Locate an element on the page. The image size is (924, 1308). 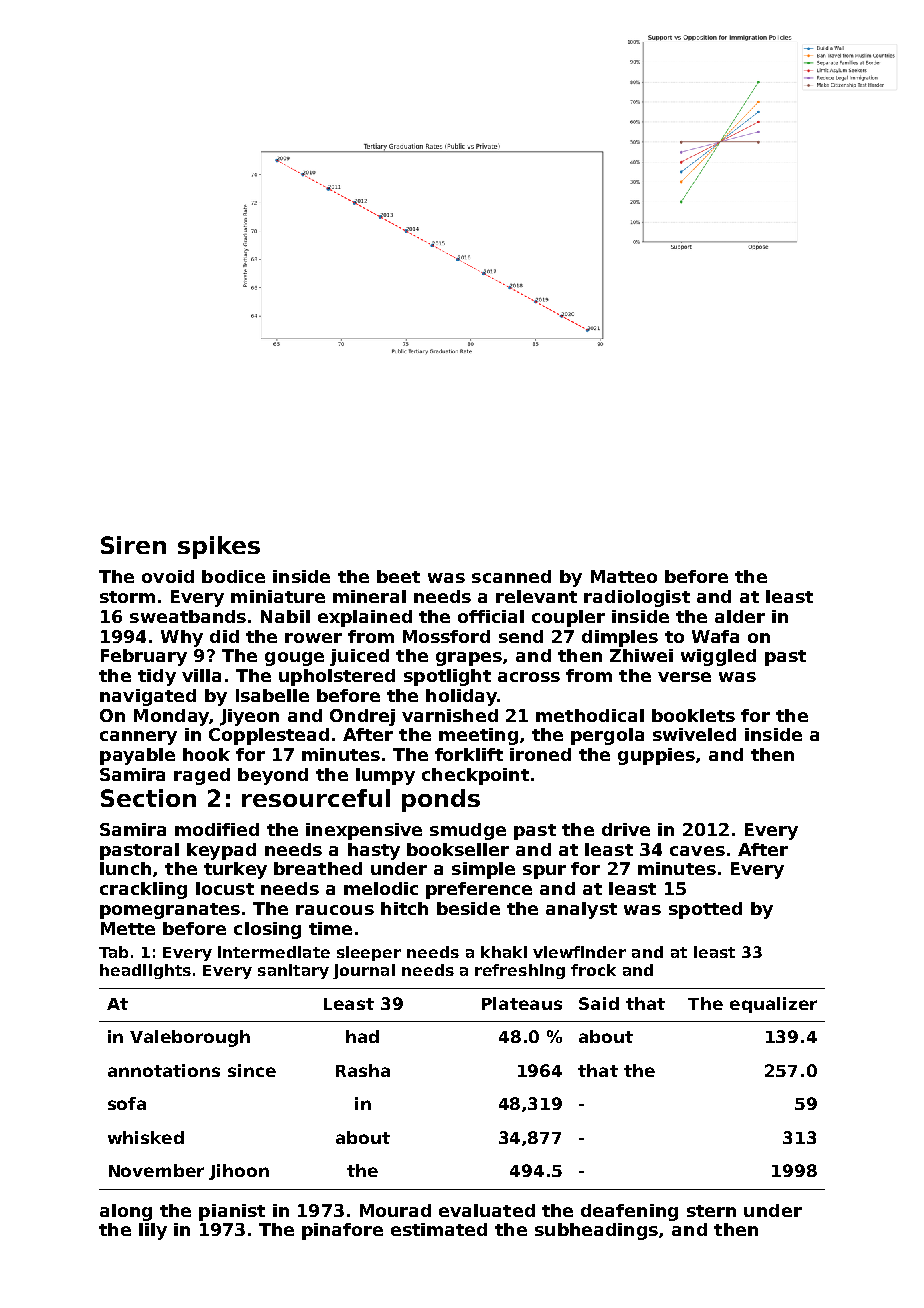
guppies is located at coordinates (656, 756).
